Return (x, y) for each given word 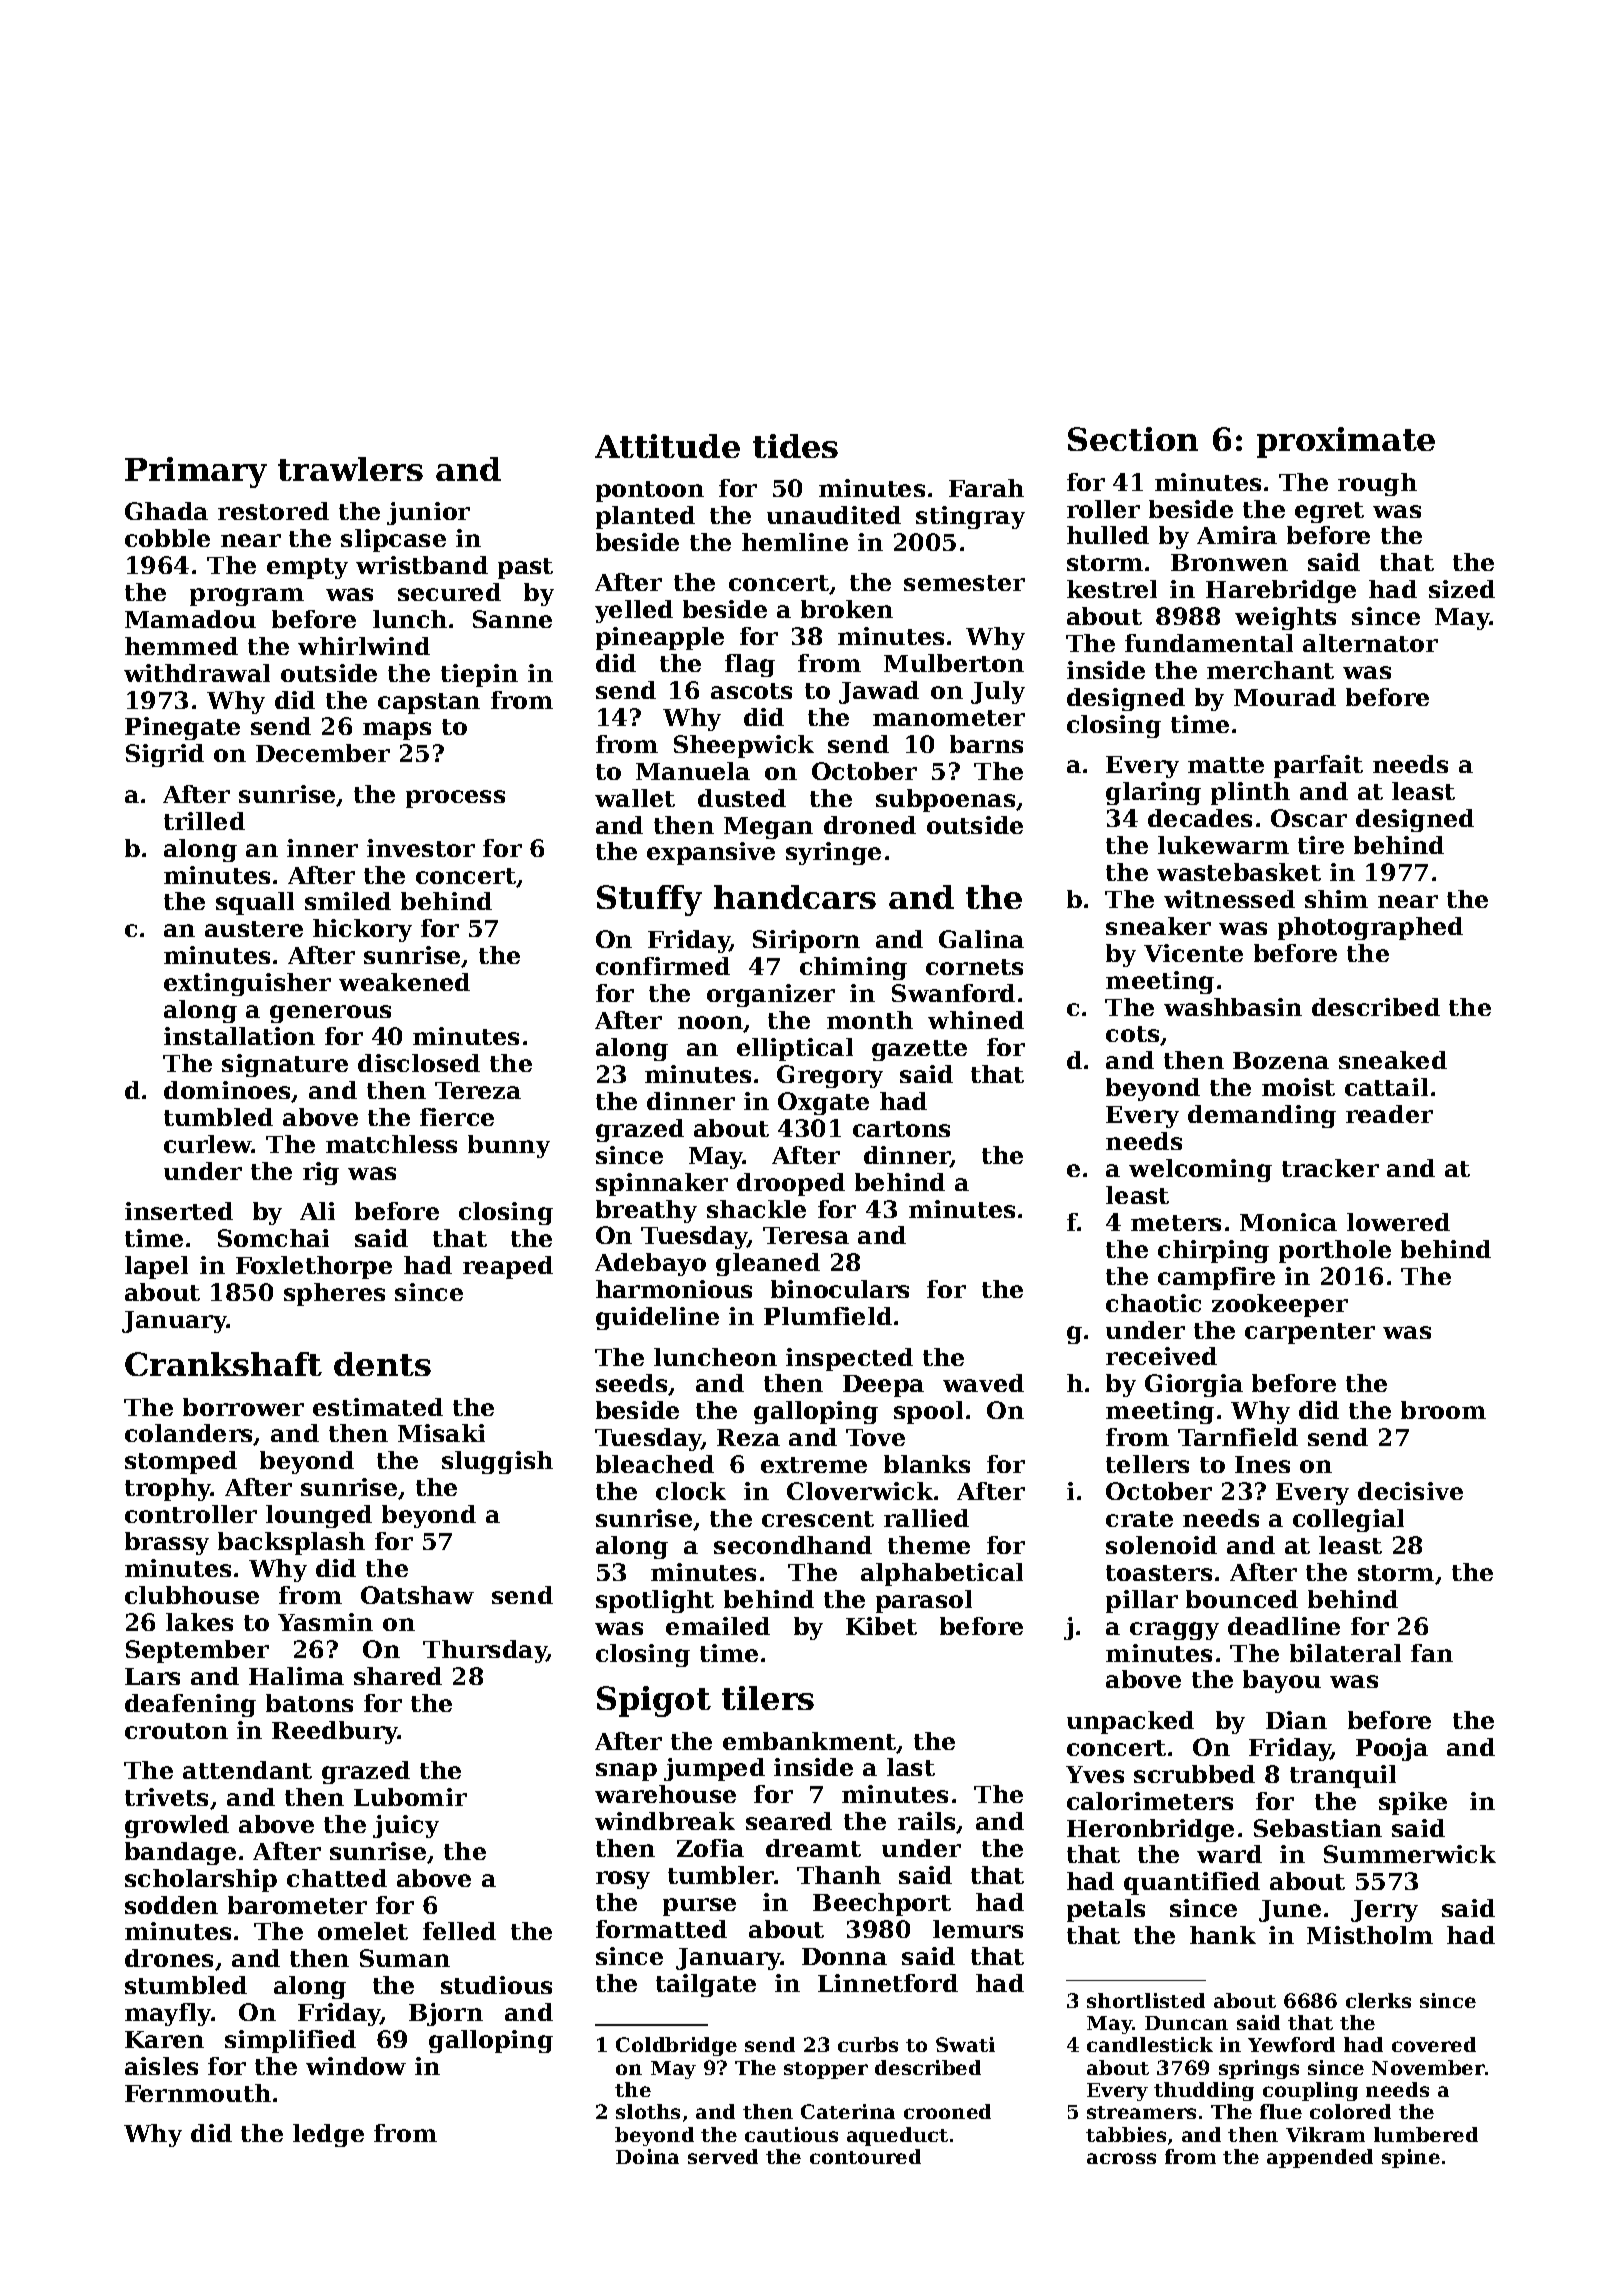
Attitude (667, 446)
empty (307, 568)
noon (711, 1024)
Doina (647, 2156)
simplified (290, 2041)
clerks (1378, 2000)
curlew (208, 1144)
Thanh (839, 1875)
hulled (1108, 535)
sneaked (1393, 1060)
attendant (247, 1770)
